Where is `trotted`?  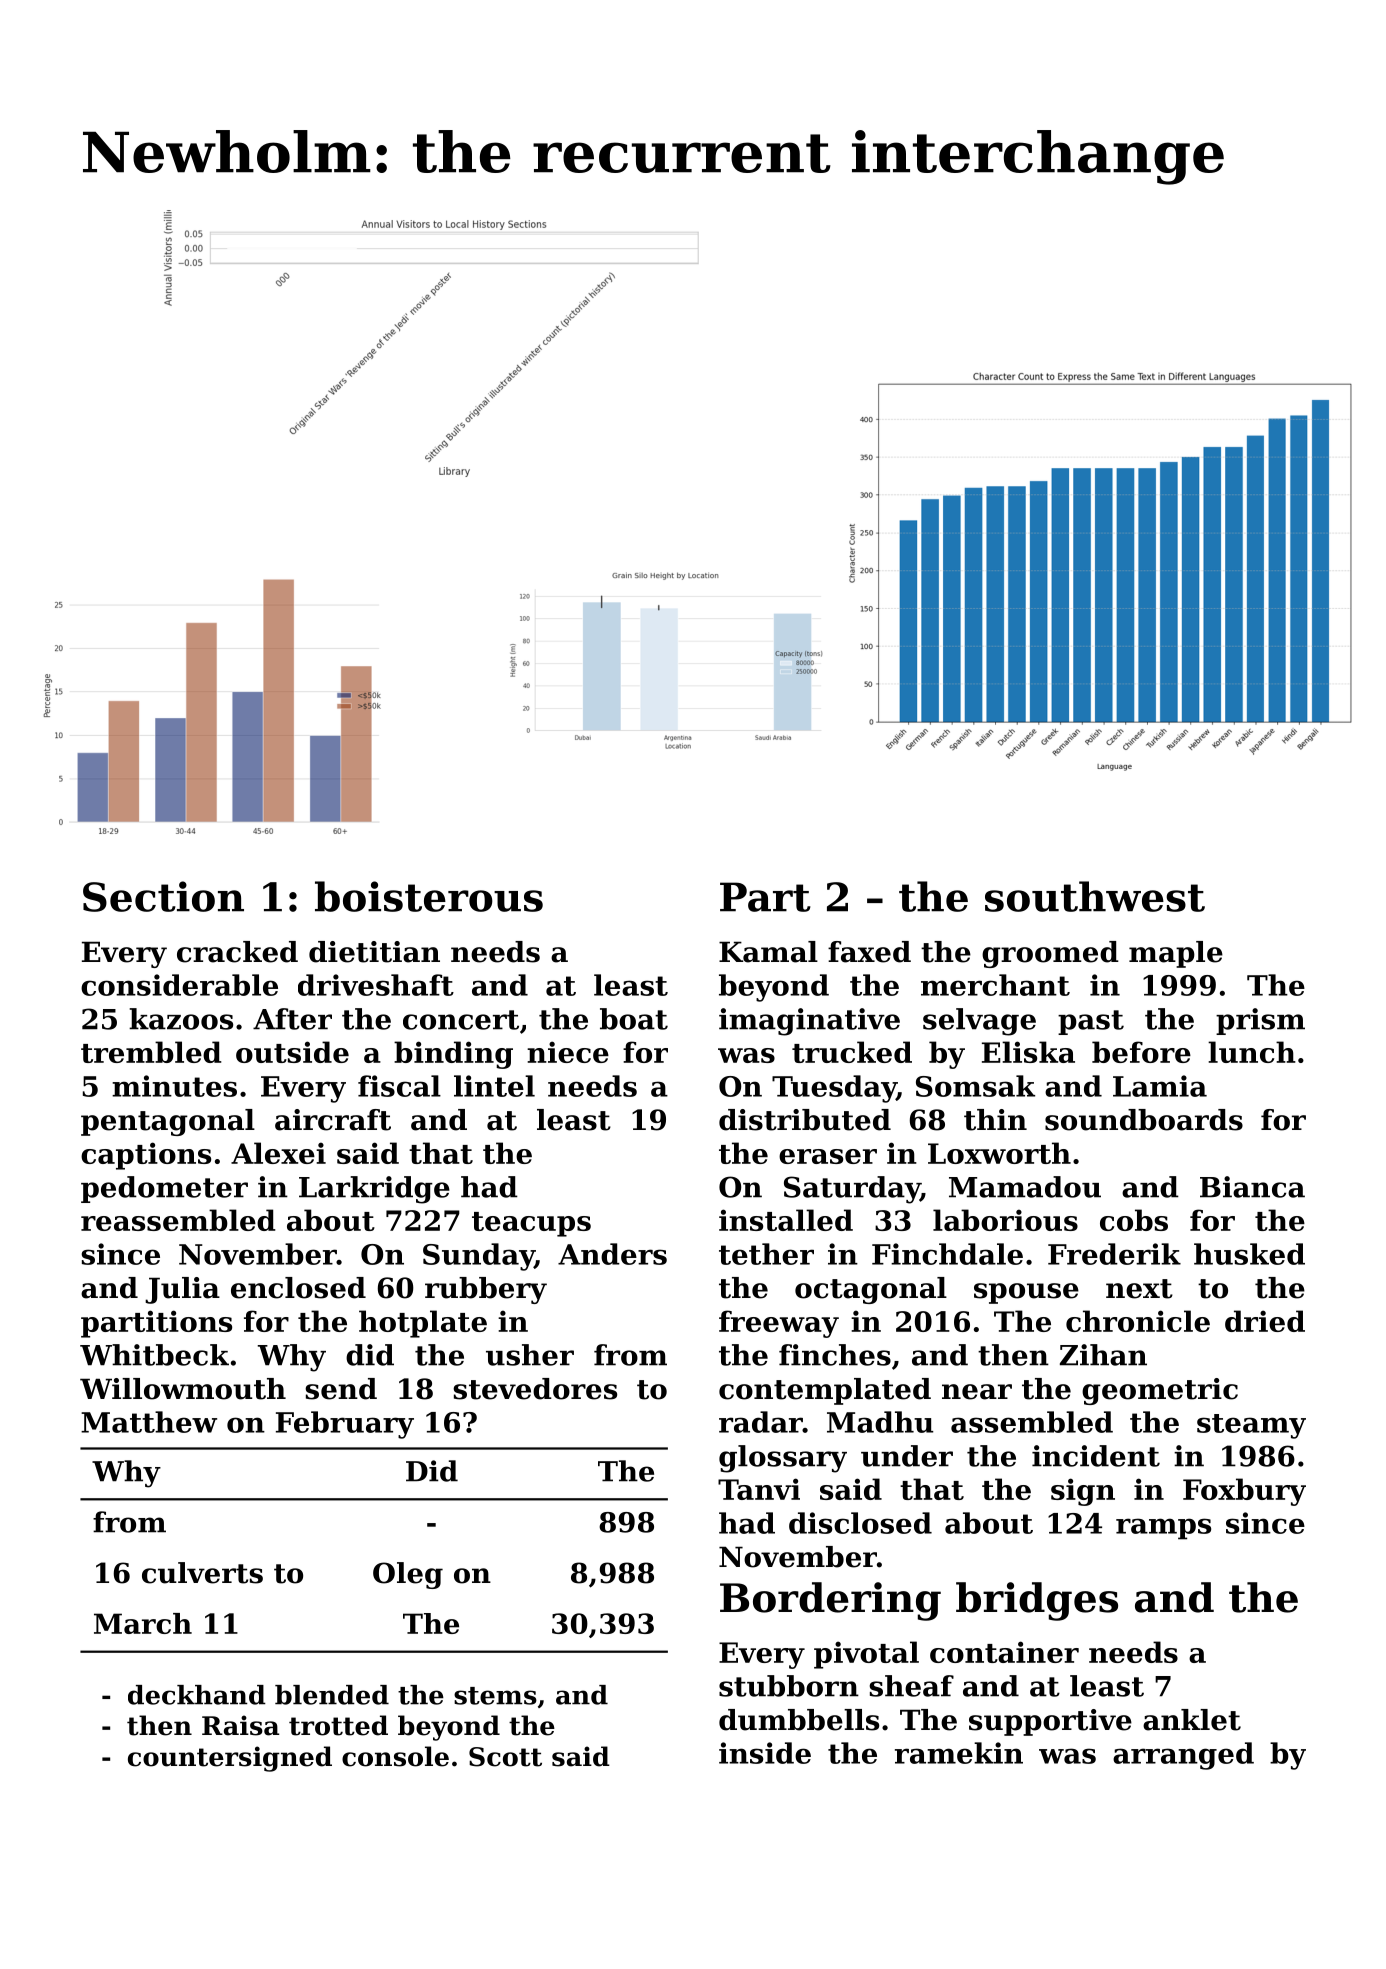
trotted is located at coordinates (338, 1725).
